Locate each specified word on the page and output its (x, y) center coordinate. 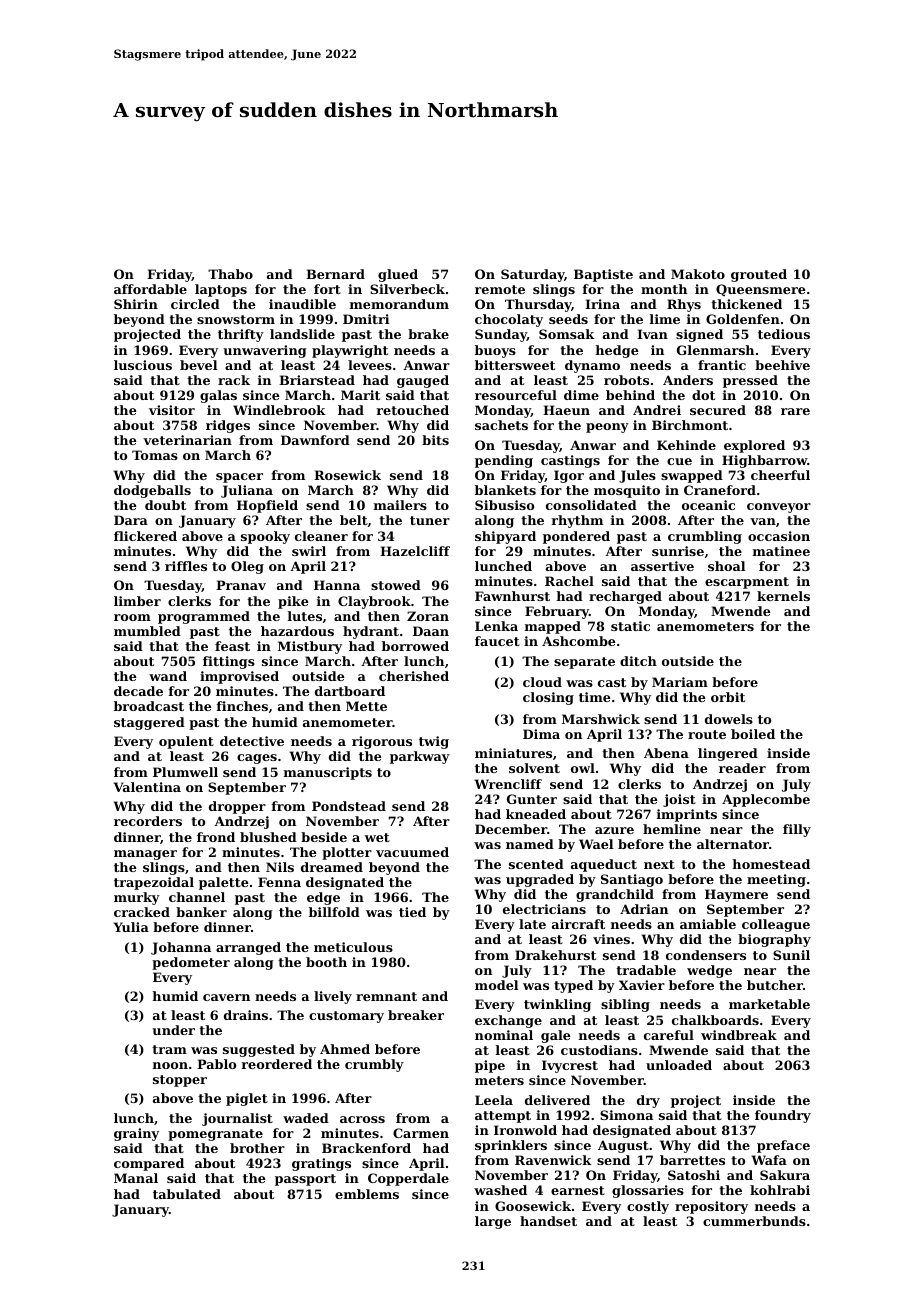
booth (326, 962)
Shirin (136, 304)
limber (137, 601)
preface (783, 1146)
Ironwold (525, 1130)
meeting (776, 880)
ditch (638, 661)
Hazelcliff (415, 551)
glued (398, 275)
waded (306, 1118)
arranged (248, 948)
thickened (746, 304)
